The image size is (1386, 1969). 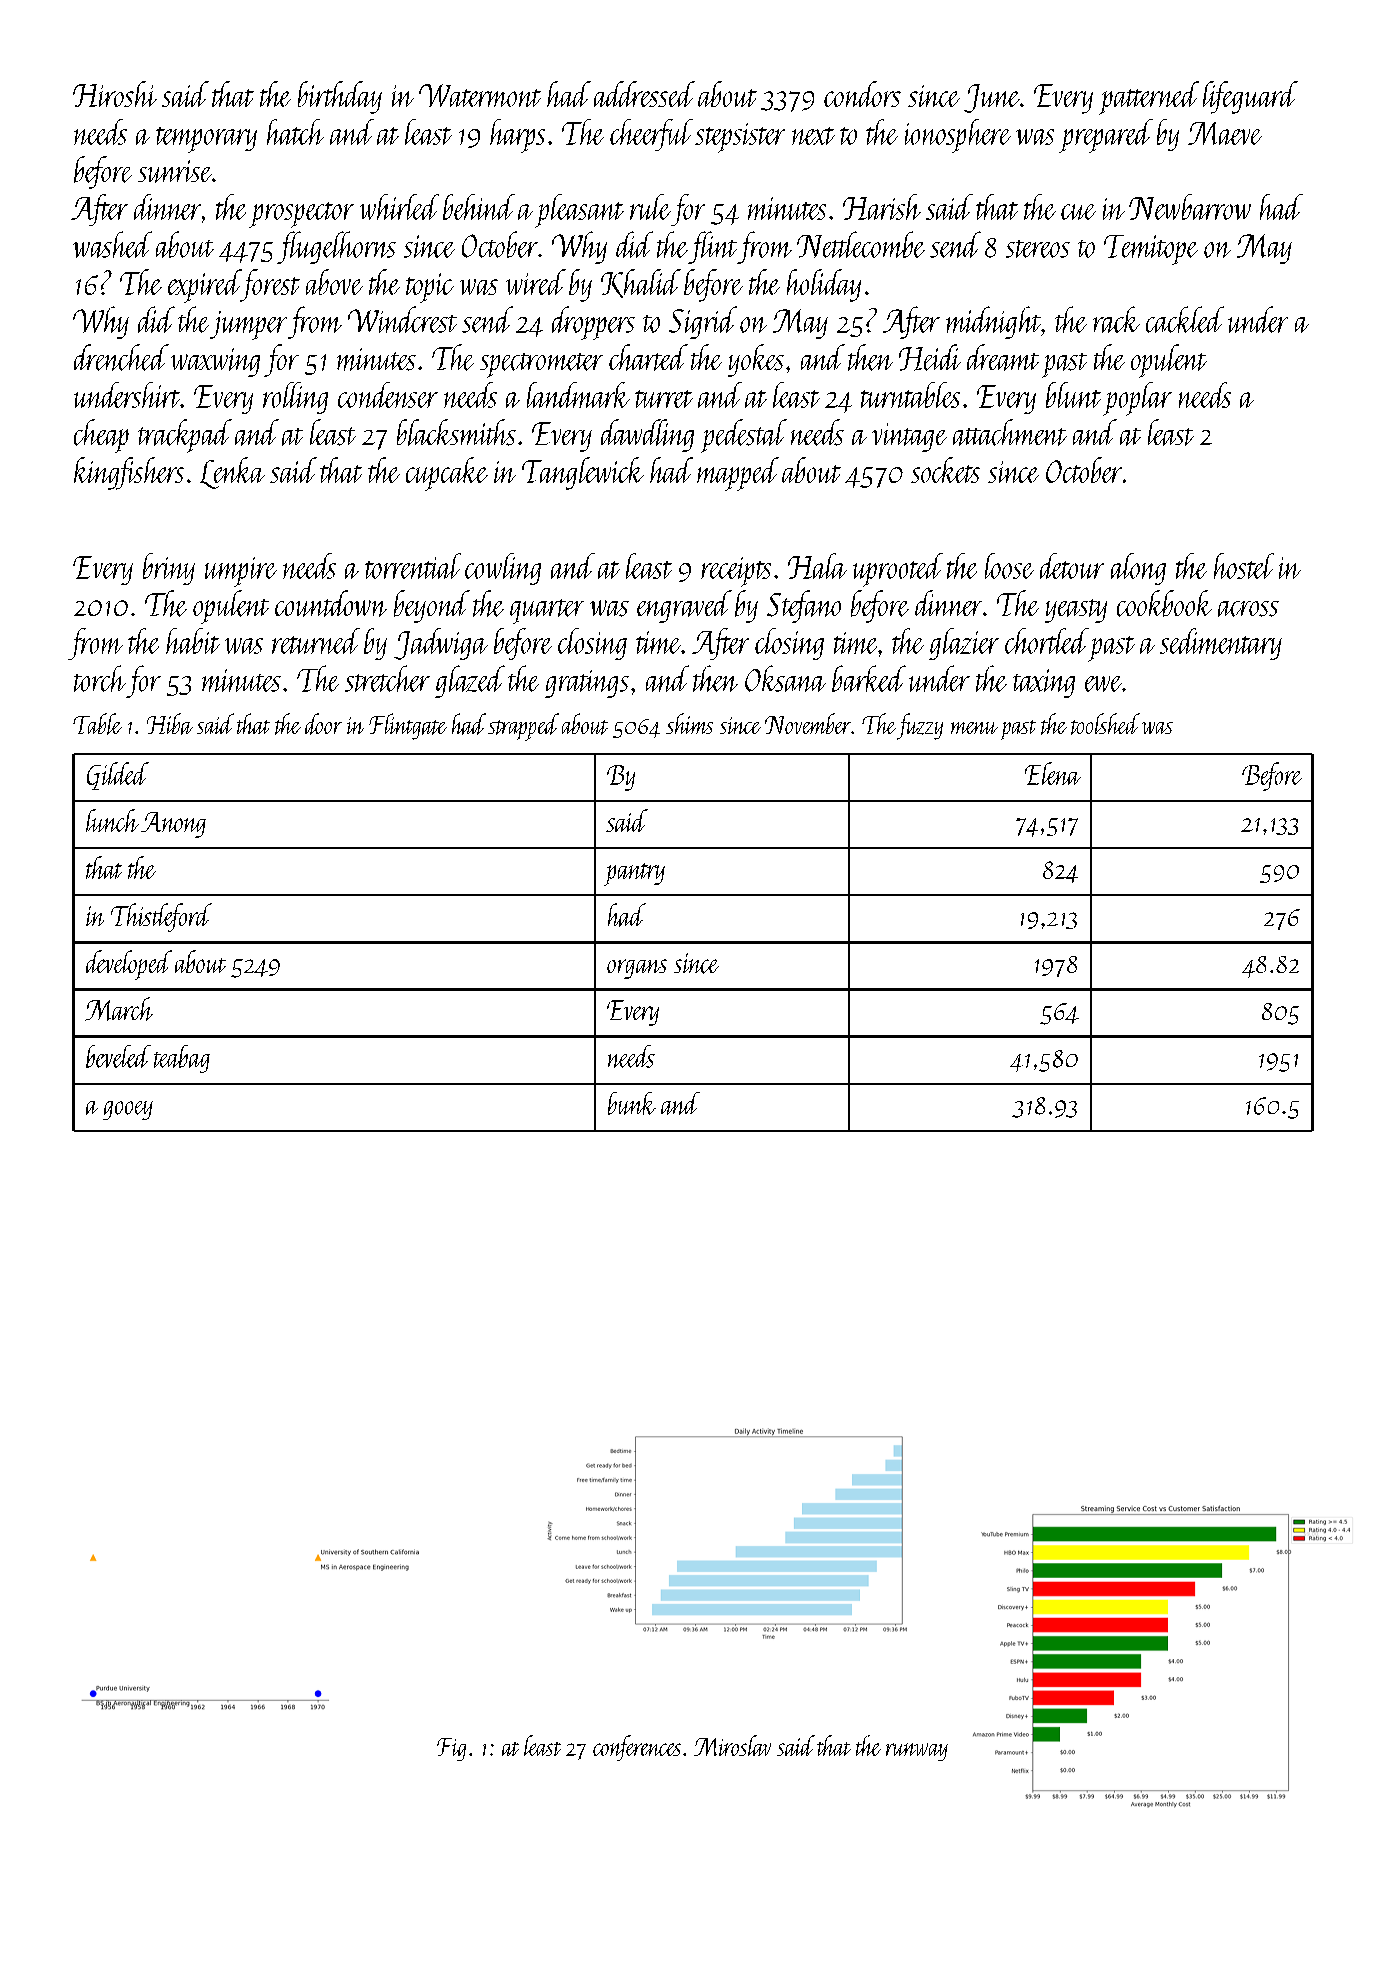 What do you see at coordinates (128, 1110) in the screenshot?
I see `gooey` at bounding box center [128, 1110].
